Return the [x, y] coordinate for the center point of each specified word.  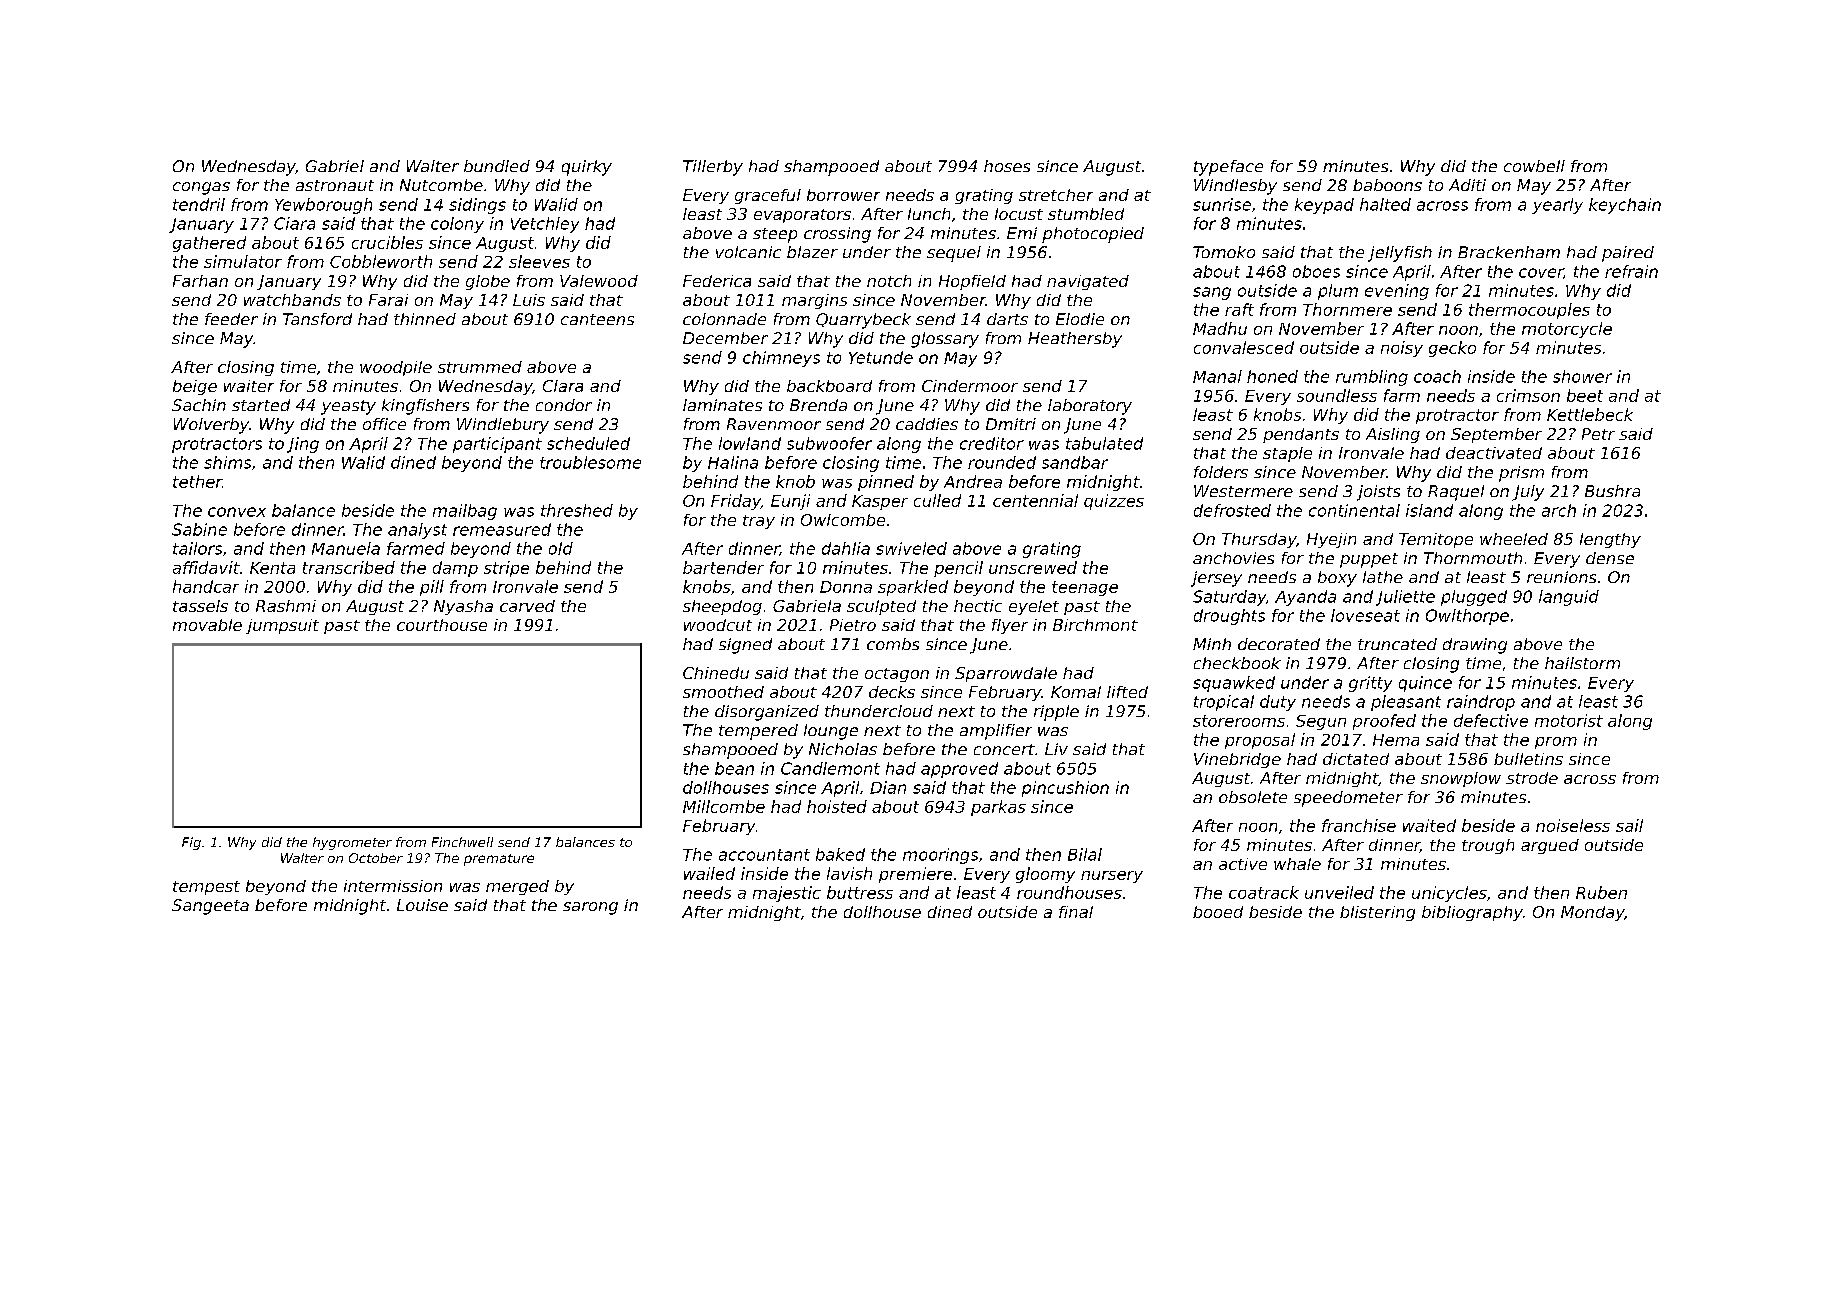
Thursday [1259, 540]
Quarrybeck [863, 321]
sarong [590, 908]
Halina [733, 462]
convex [237, 512]
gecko [1452, 349]
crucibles [387, 242]
